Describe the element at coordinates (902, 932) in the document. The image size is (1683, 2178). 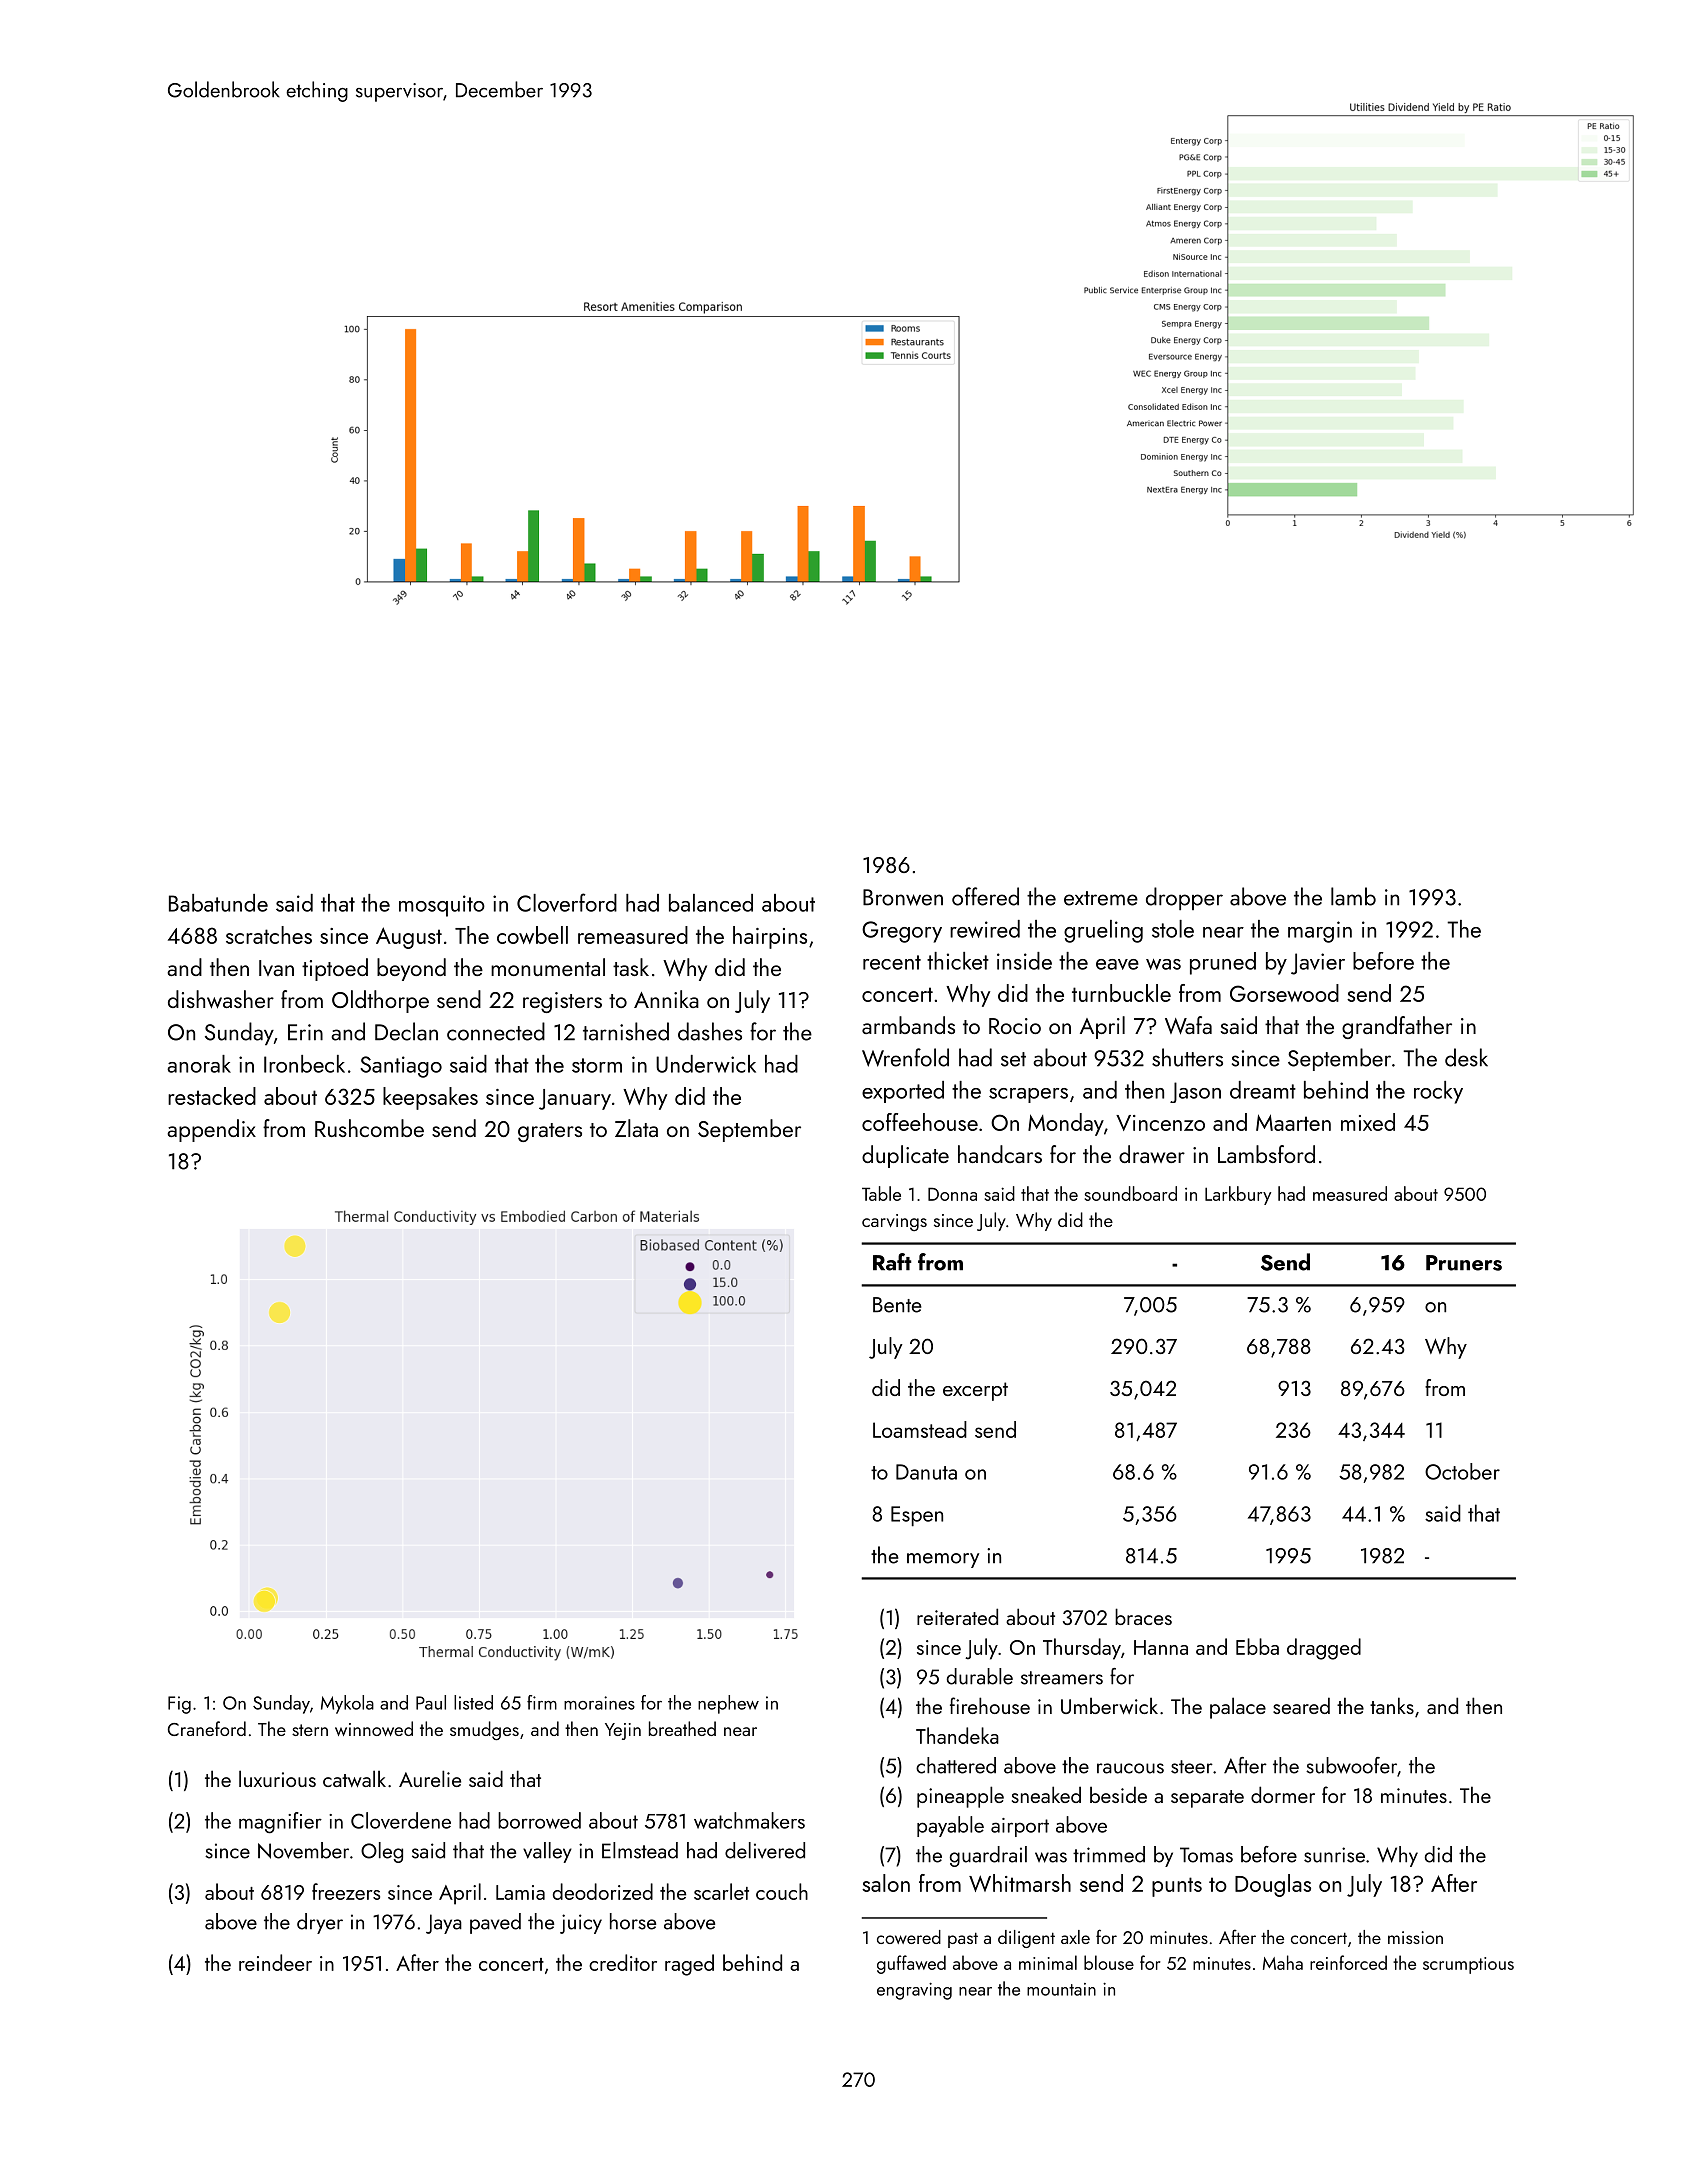
I see `Gregory` at that location.
